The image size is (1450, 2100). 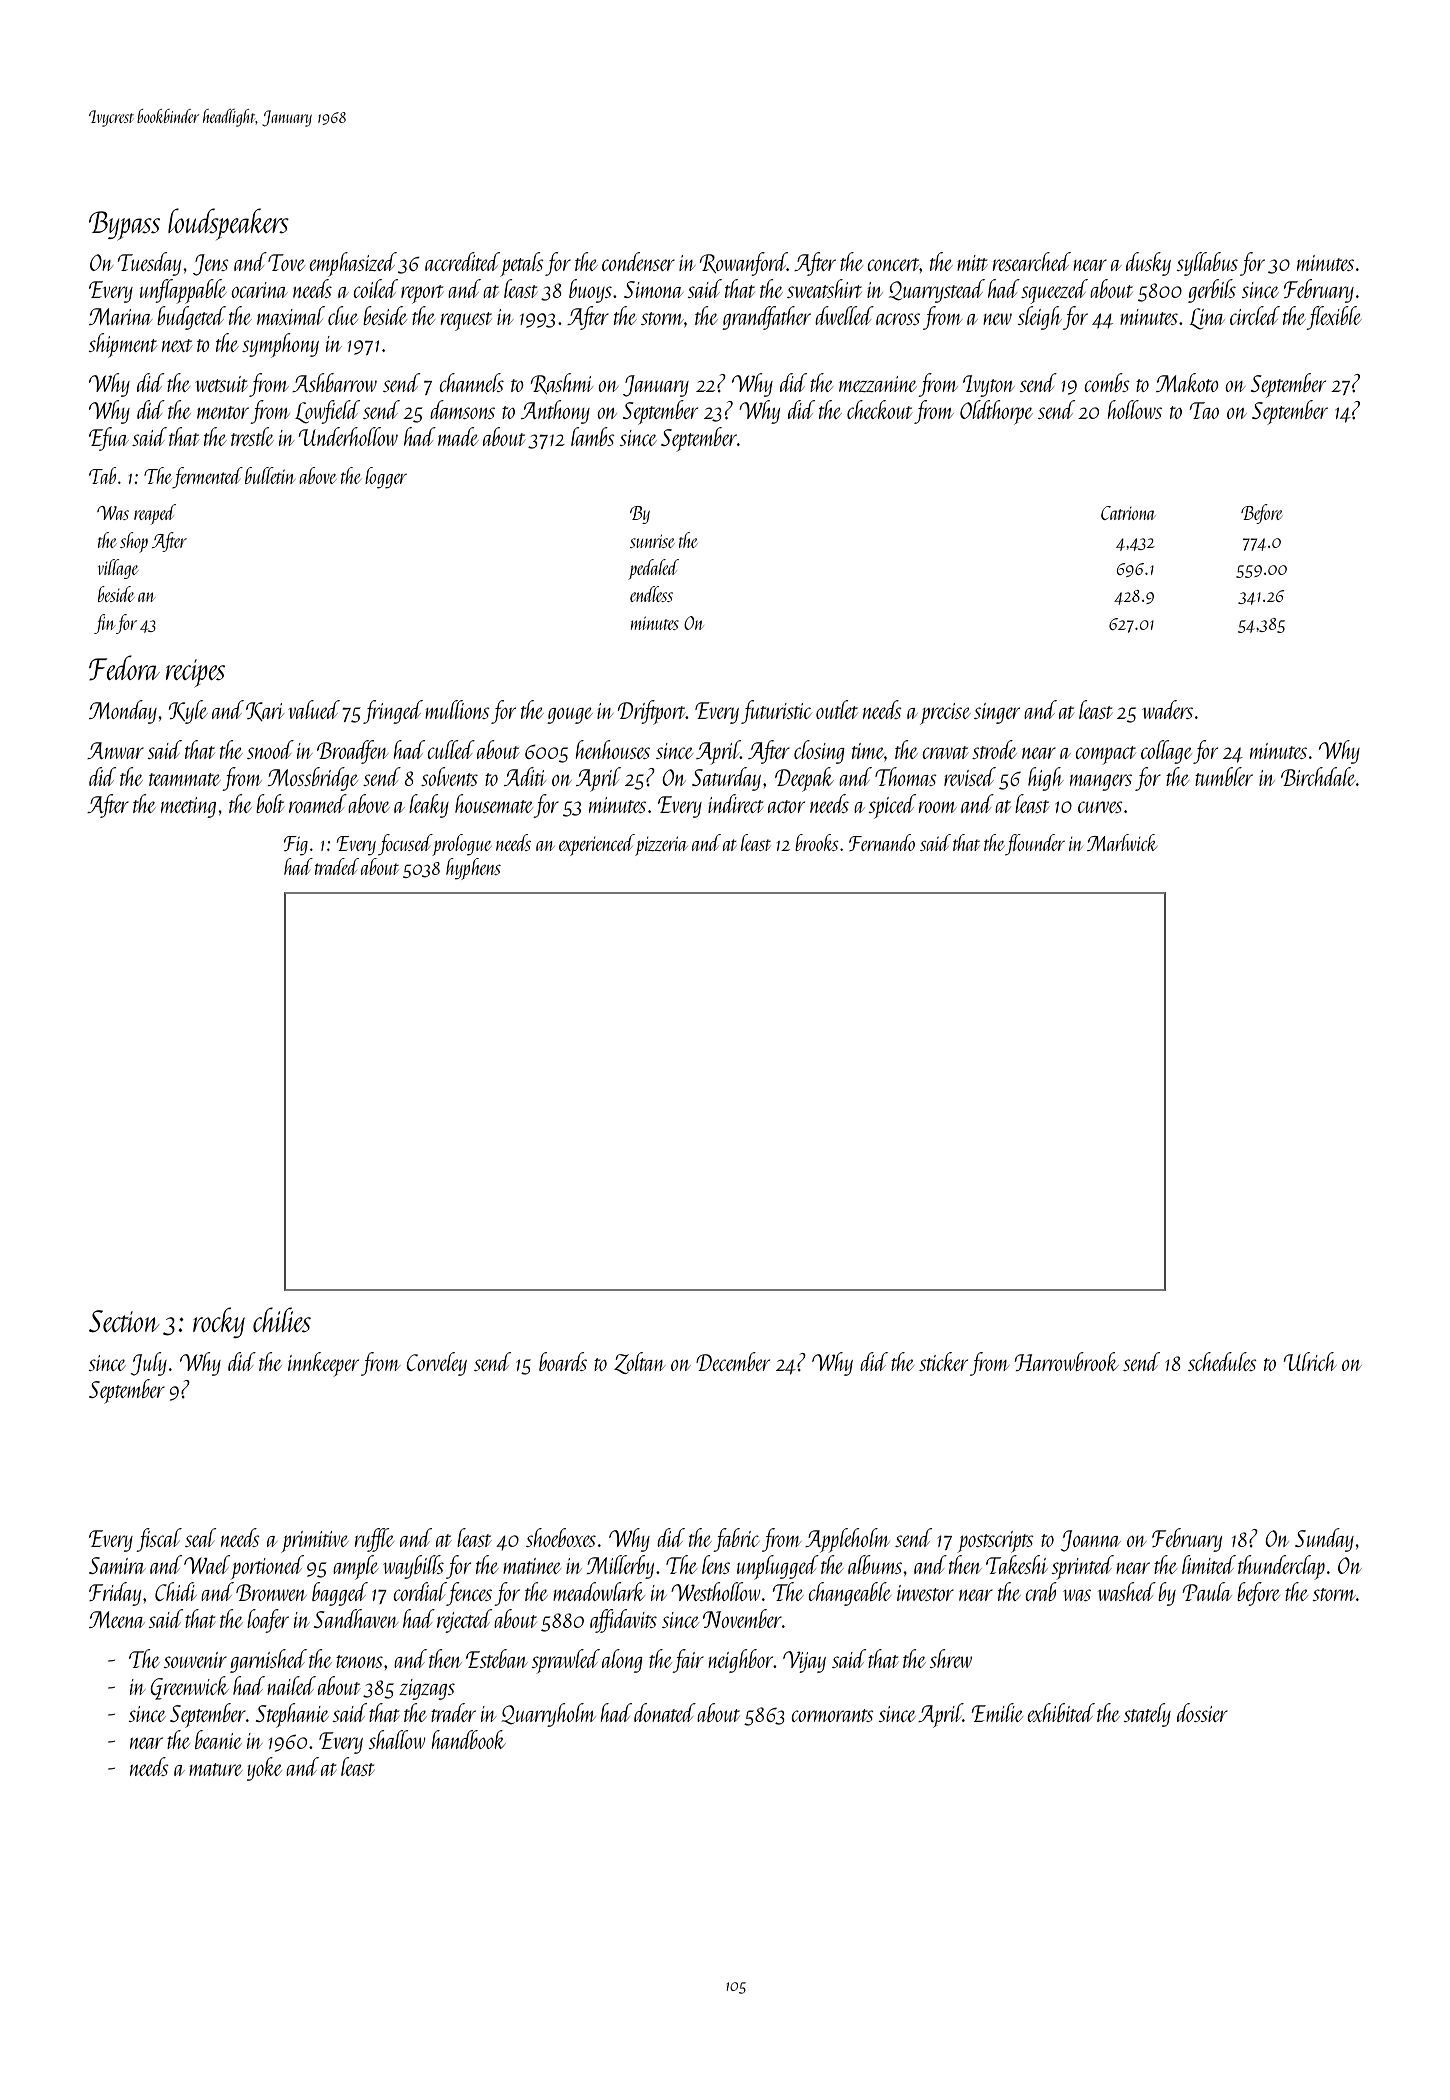 What do you see at coordinates (1167, 709) in the image?
I see `waders` at bounding box center [1167, 709].
